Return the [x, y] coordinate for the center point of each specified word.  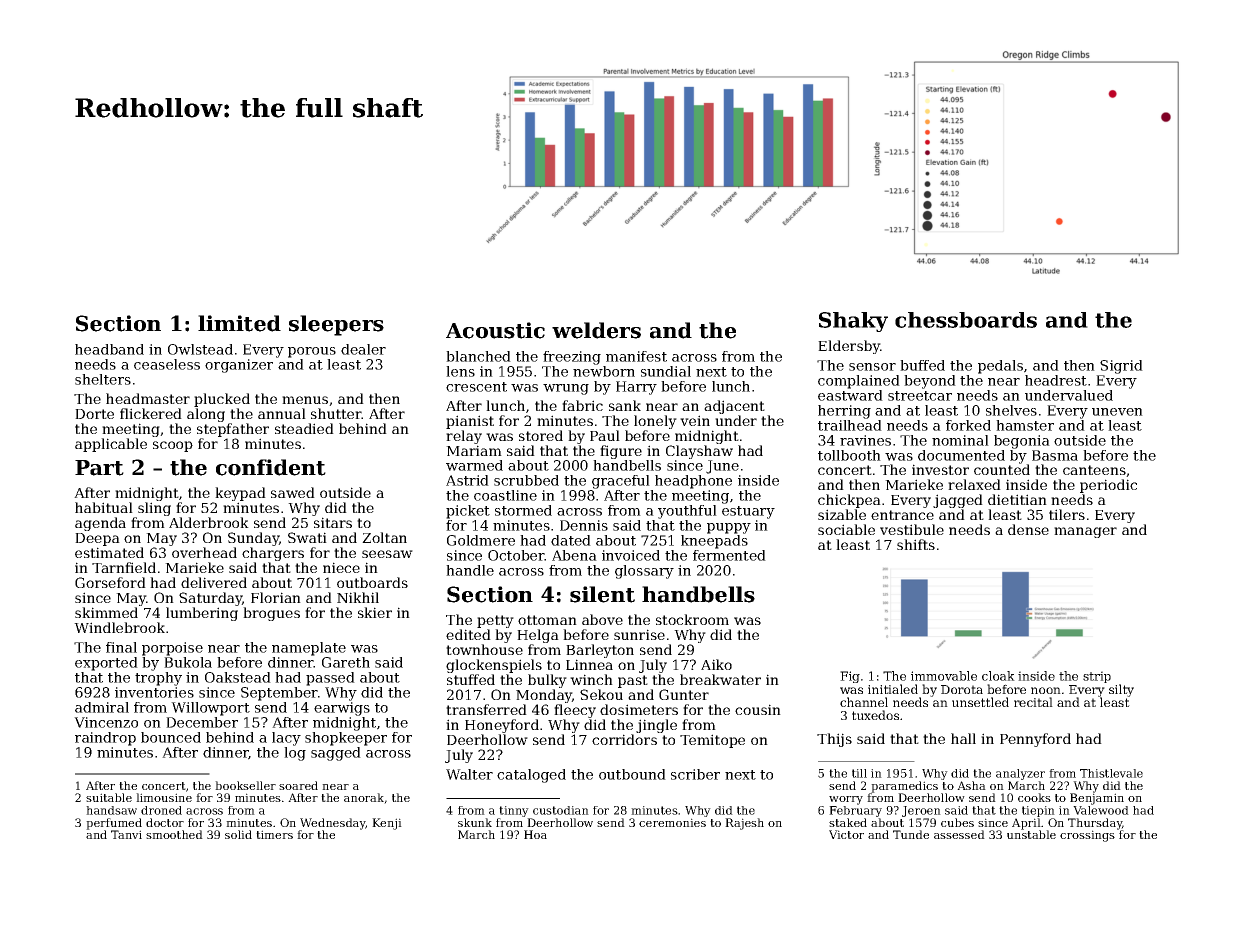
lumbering [202, 614]
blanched [478, 356]
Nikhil [358, 597]
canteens [1094, 470]
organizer [239, 366]
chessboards [966, 320]
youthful [687, 512]
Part [99, 468]
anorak [364, 798]
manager [1085, 532]
